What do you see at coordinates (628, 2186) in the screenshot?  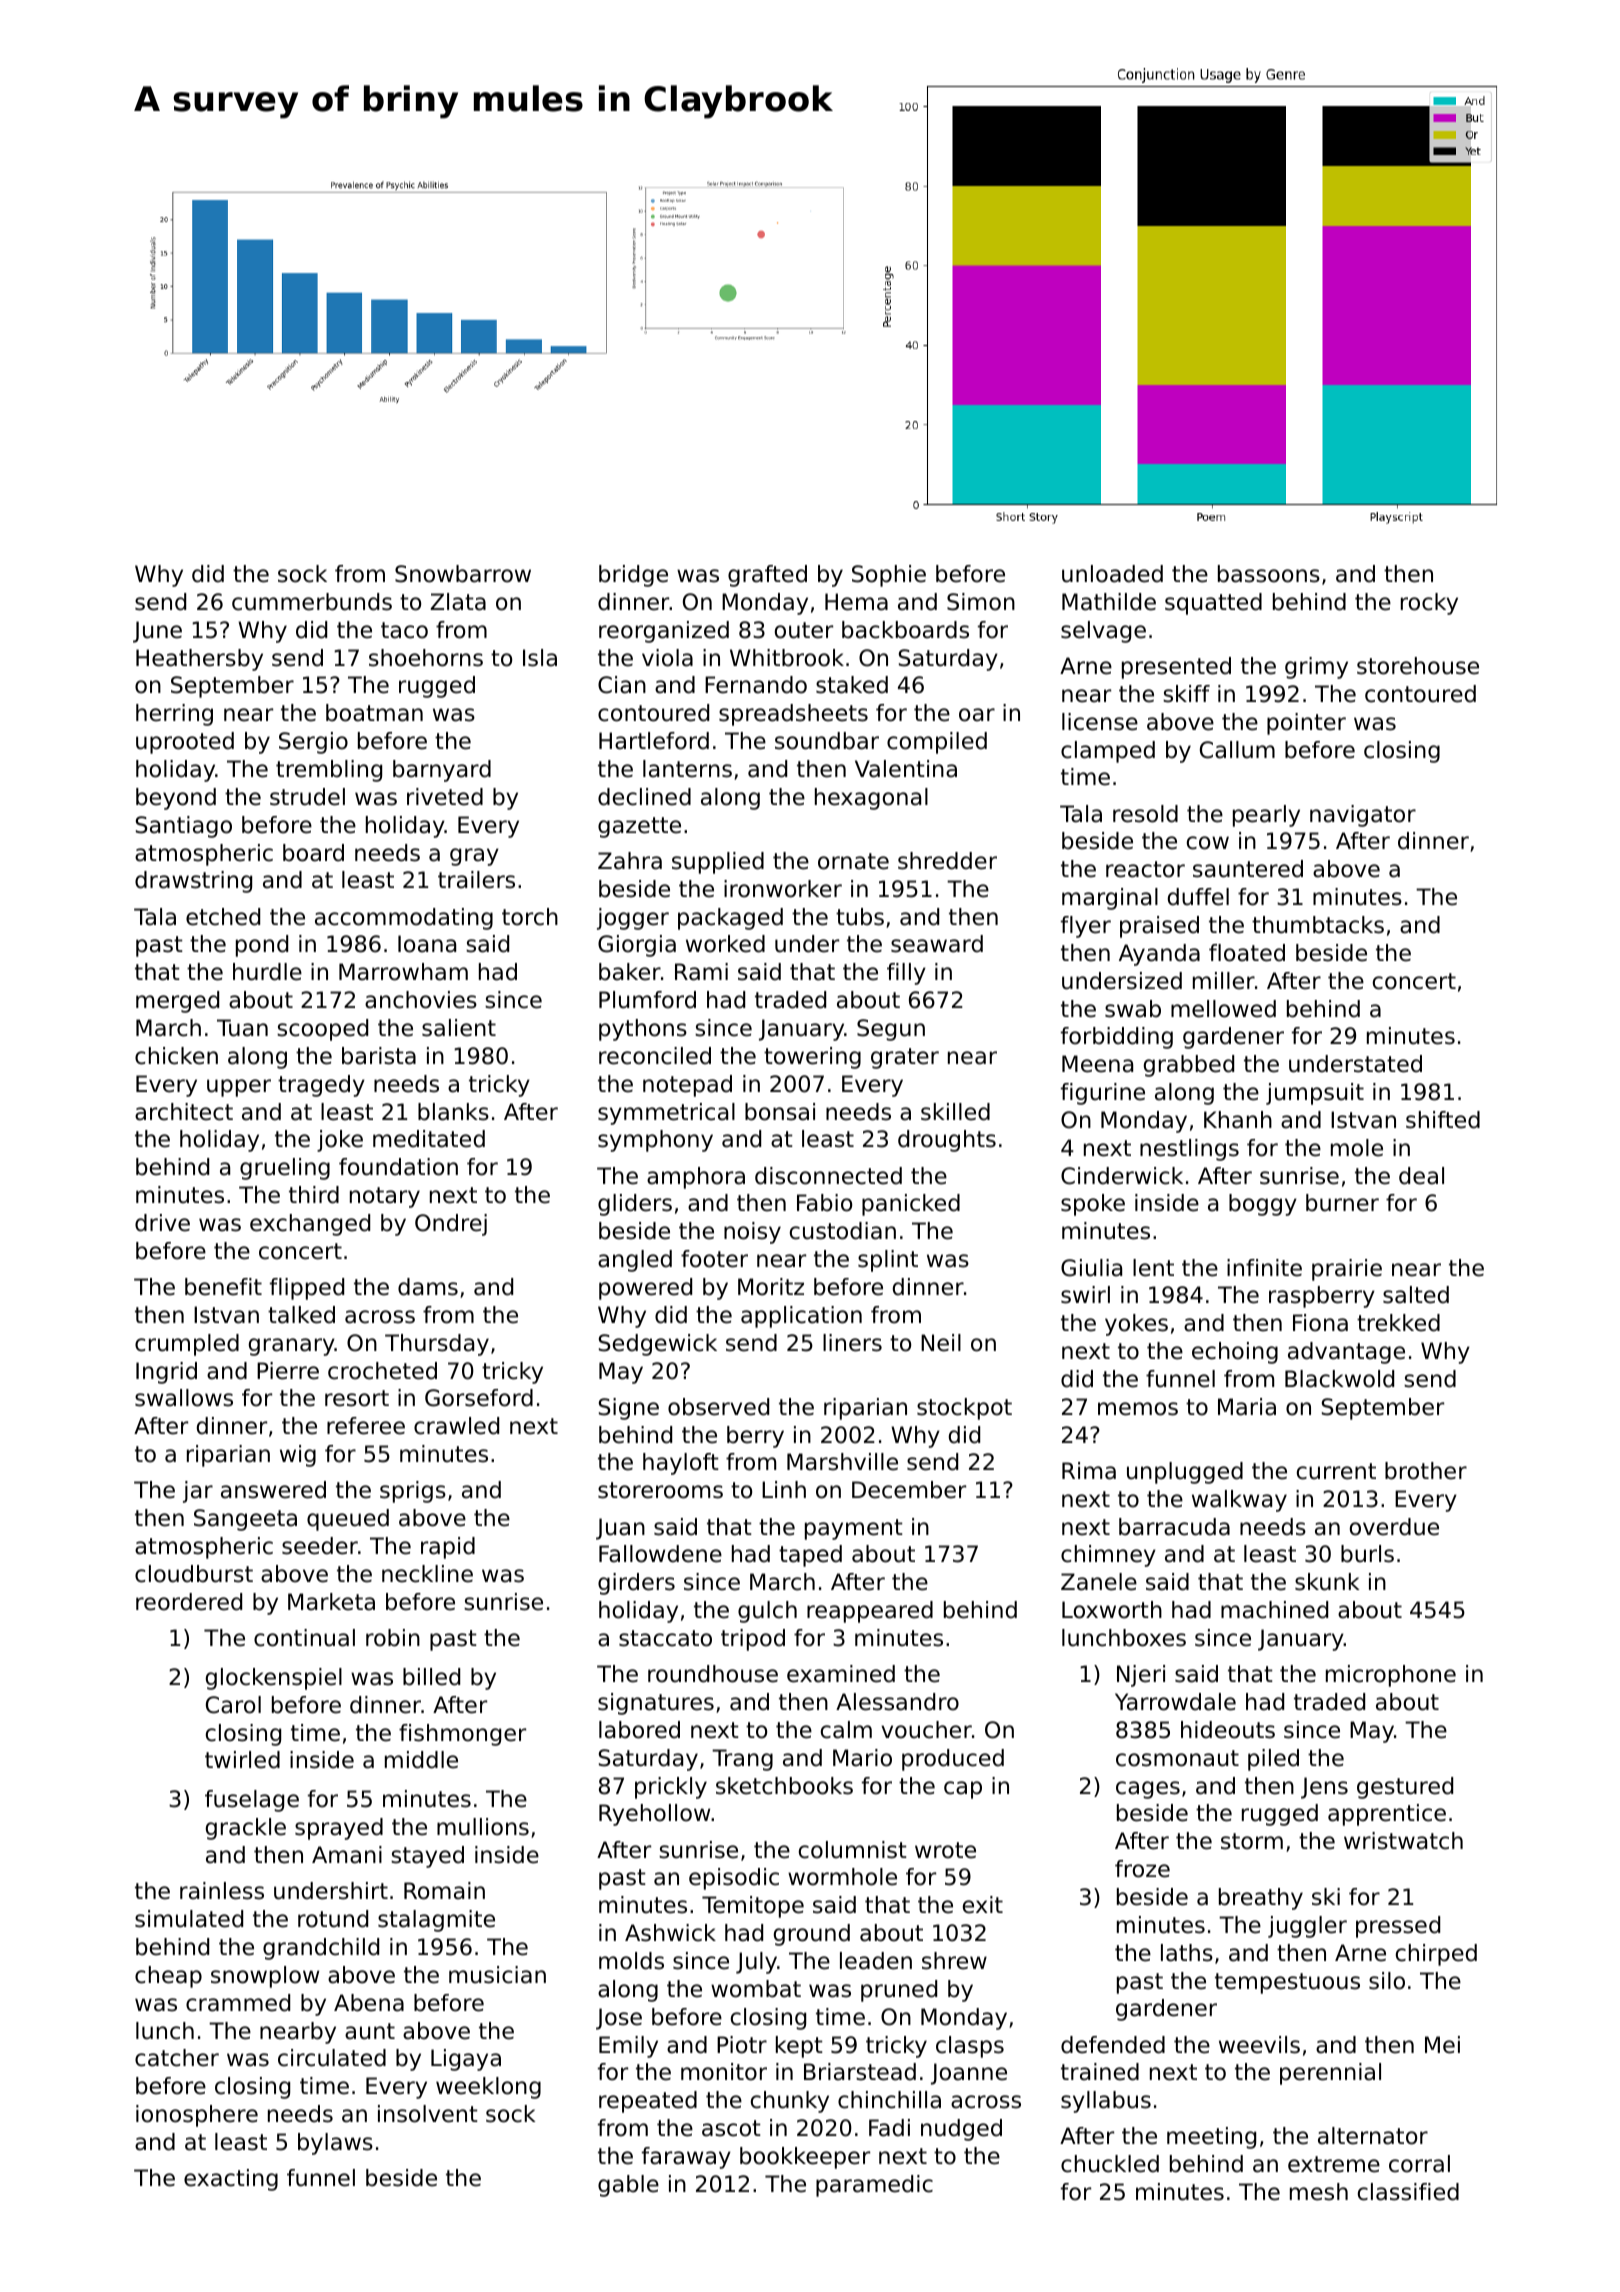 I see `gable` at bounding box center [628, 2186].
